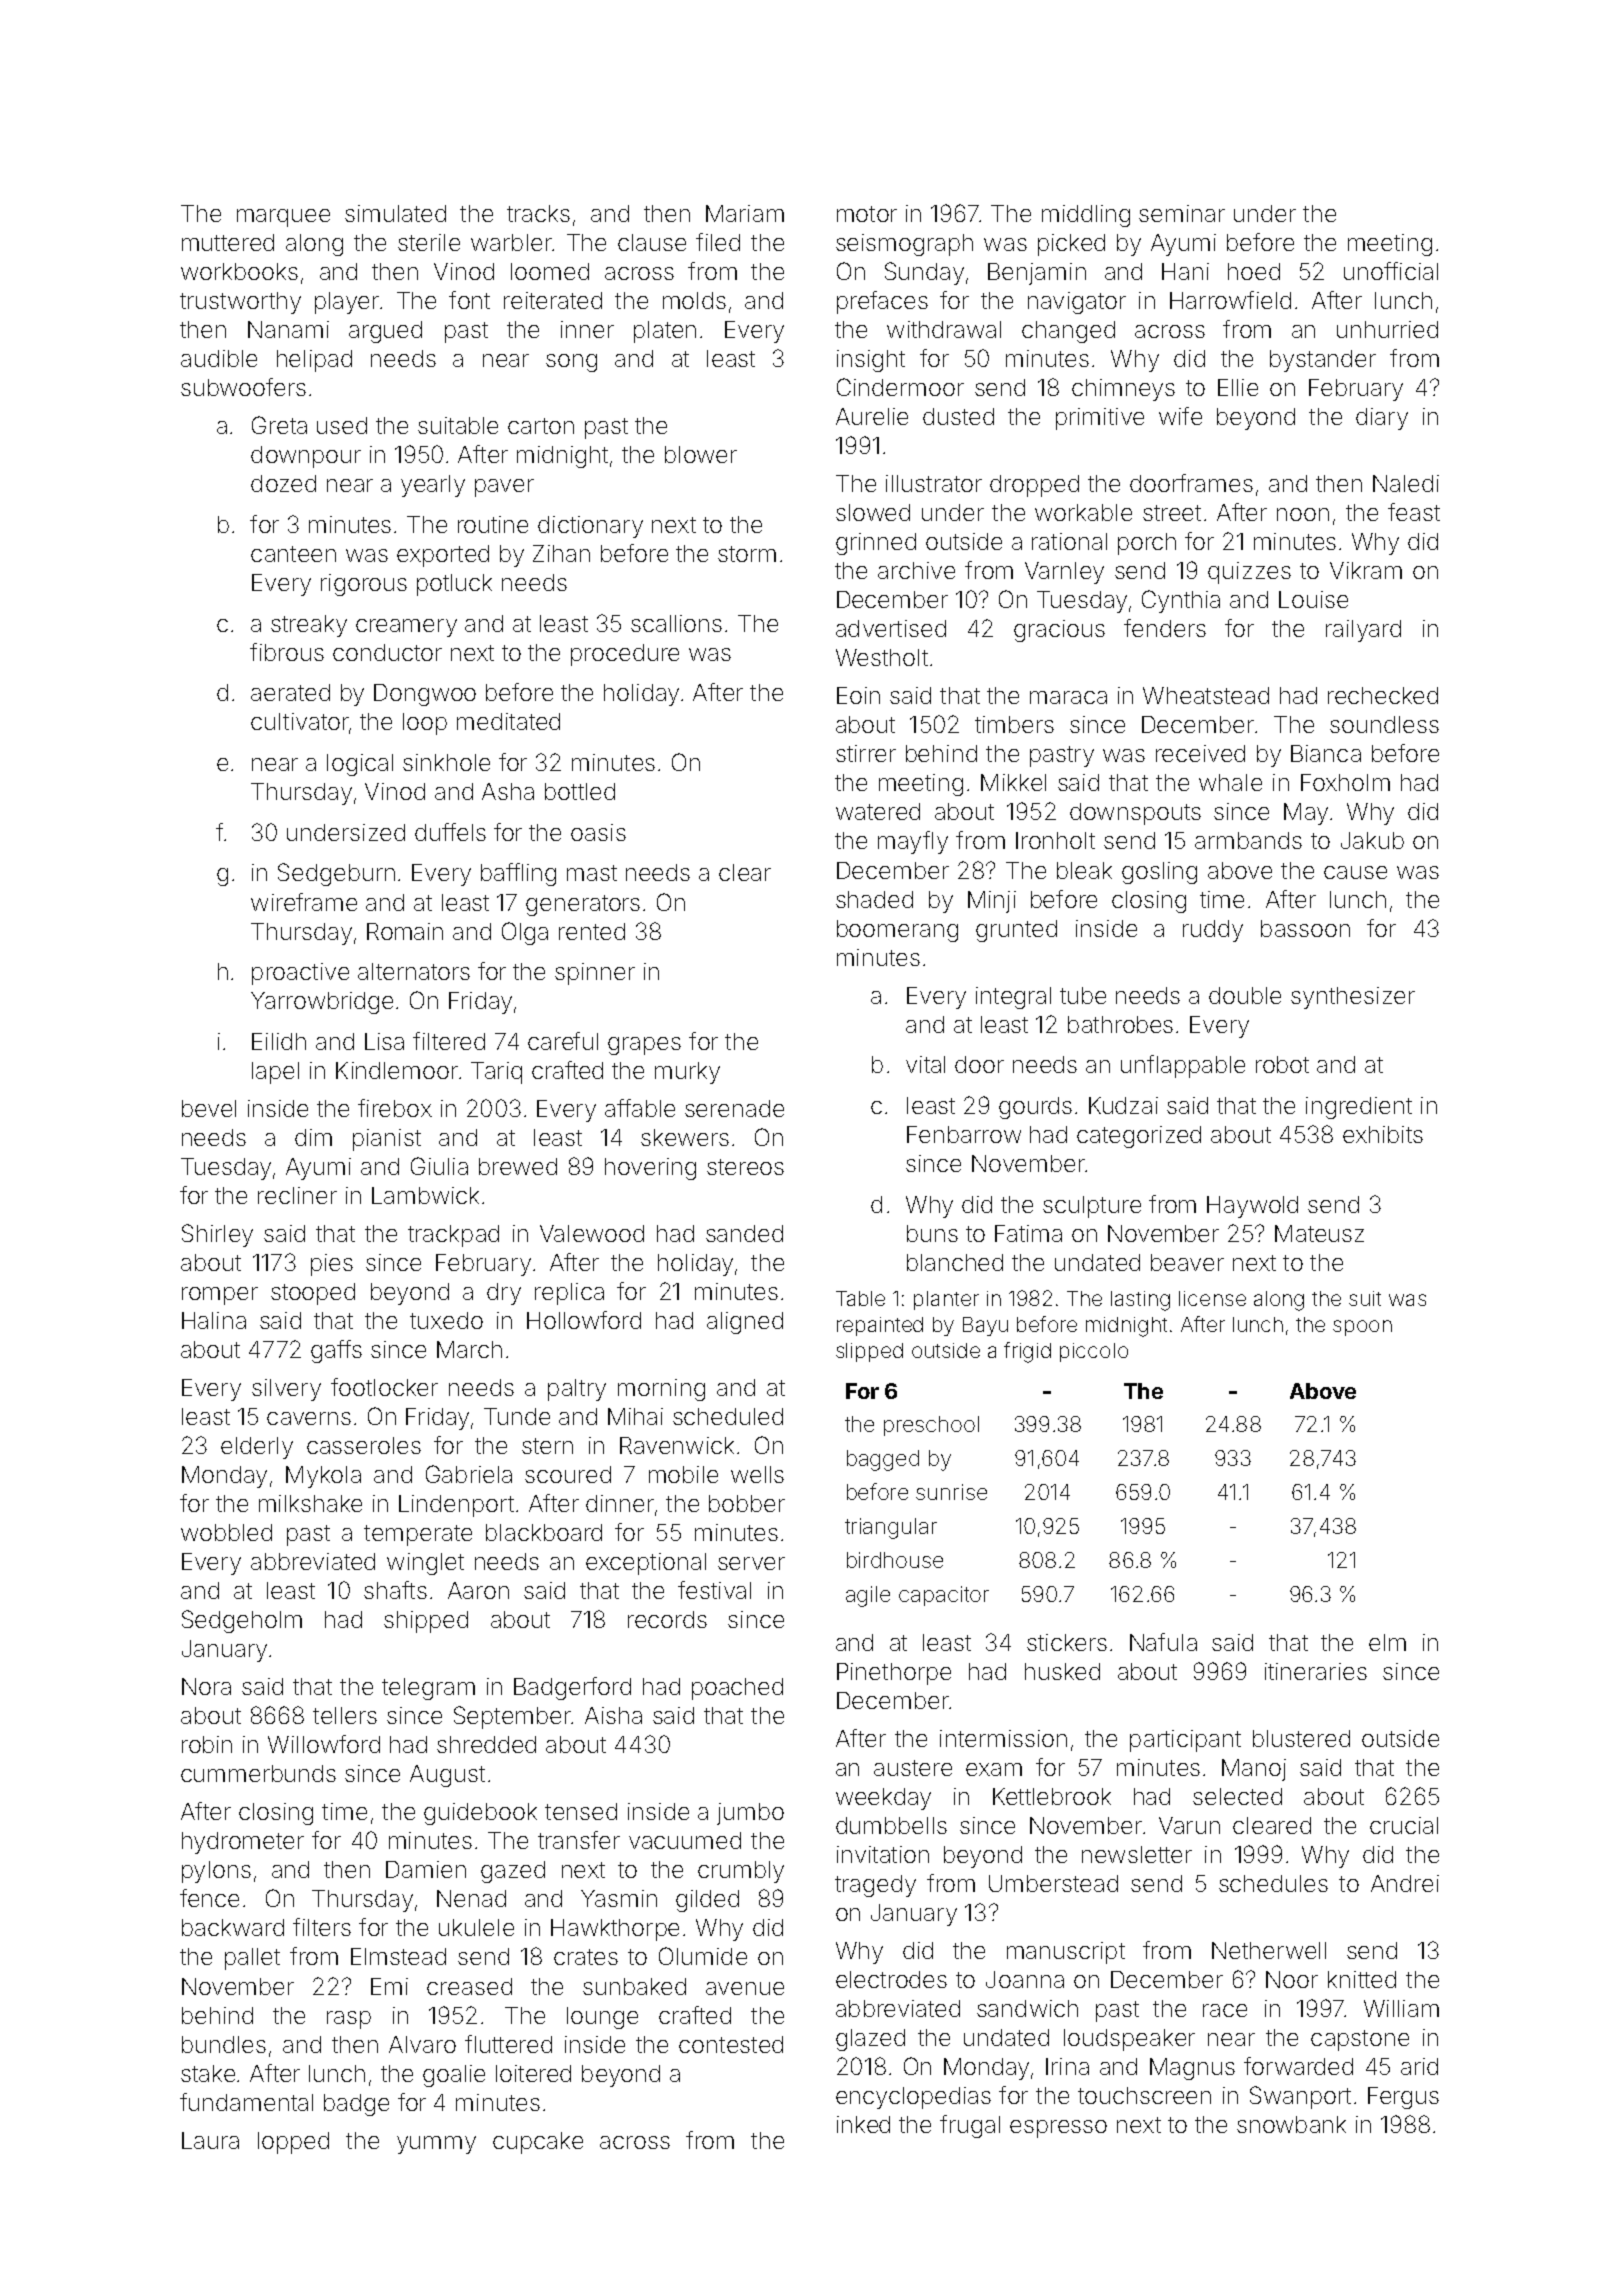  What do you see at coordinates (252, 1959) in the screenshot?
I see `pallet` at bounding box center [252, 1959].
